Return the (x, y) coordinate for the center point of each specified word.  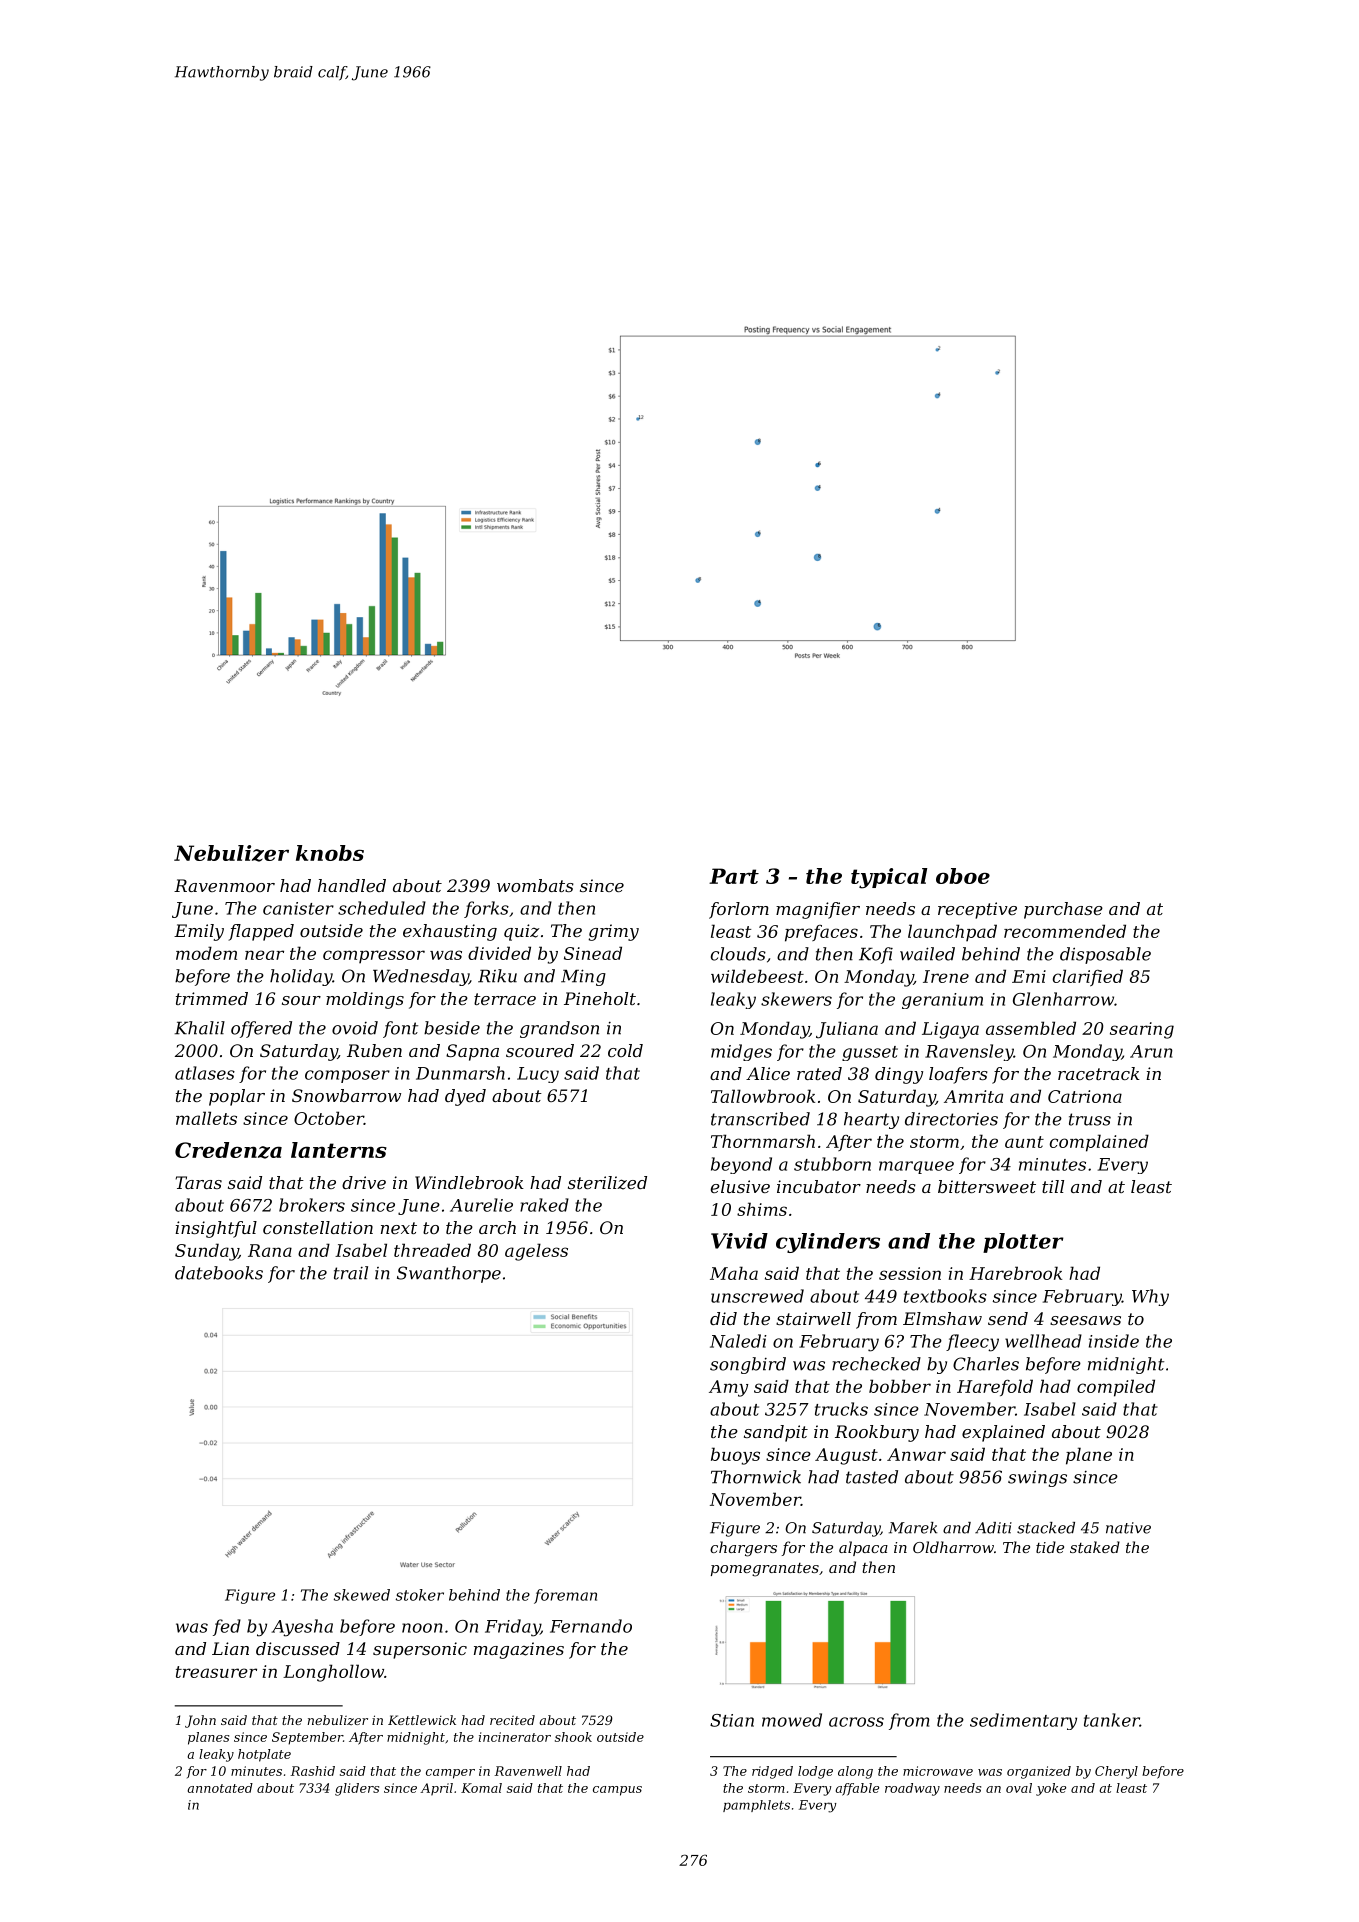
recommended (1065, 931)
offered (261, 1029)
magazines (519, 1650)
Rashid (312, 1771)
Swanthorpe (449, 1274)
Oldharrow (953, 1547)
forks (486, 909)
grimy (613, 932)
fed (227, 1627)
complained (1099, 1143)
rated (819, 1073)
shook (573, 1737)
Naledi (738, 1341)
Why (1150, 1297)
